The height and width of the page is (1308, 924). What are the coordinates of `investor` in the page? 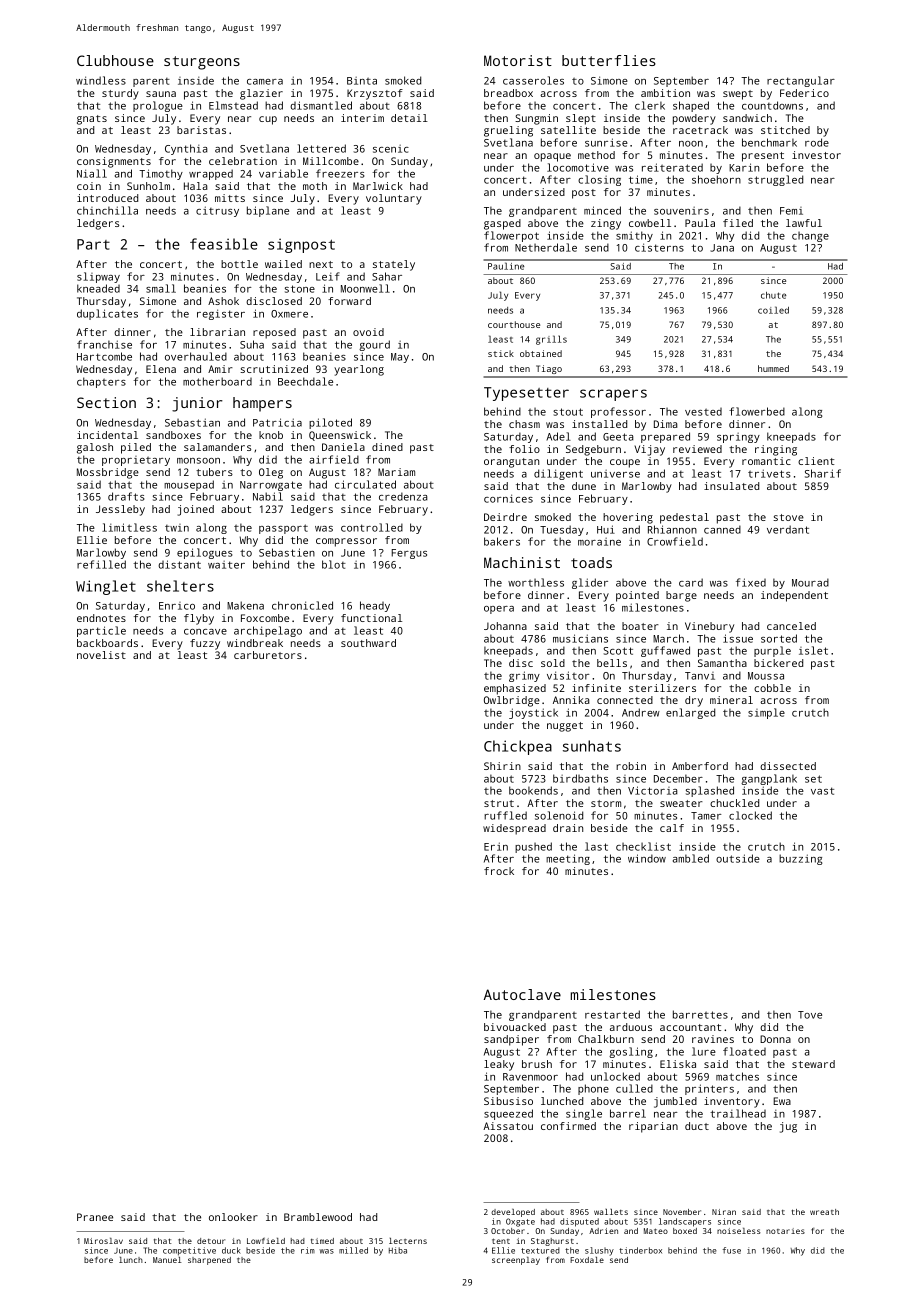 It's located at (816, 155).
